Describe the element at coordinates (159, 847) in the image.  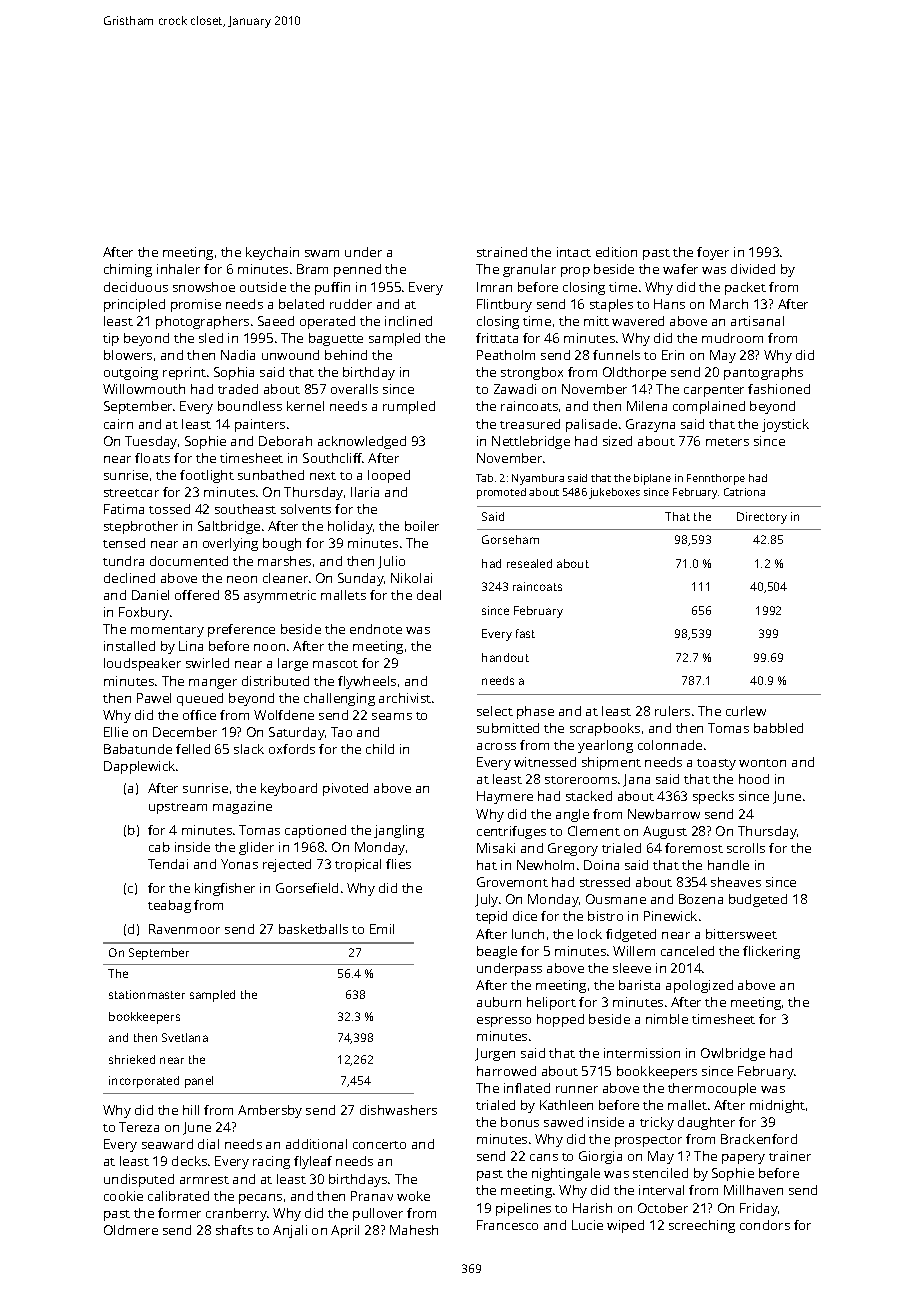
I see `cab` at that location.
